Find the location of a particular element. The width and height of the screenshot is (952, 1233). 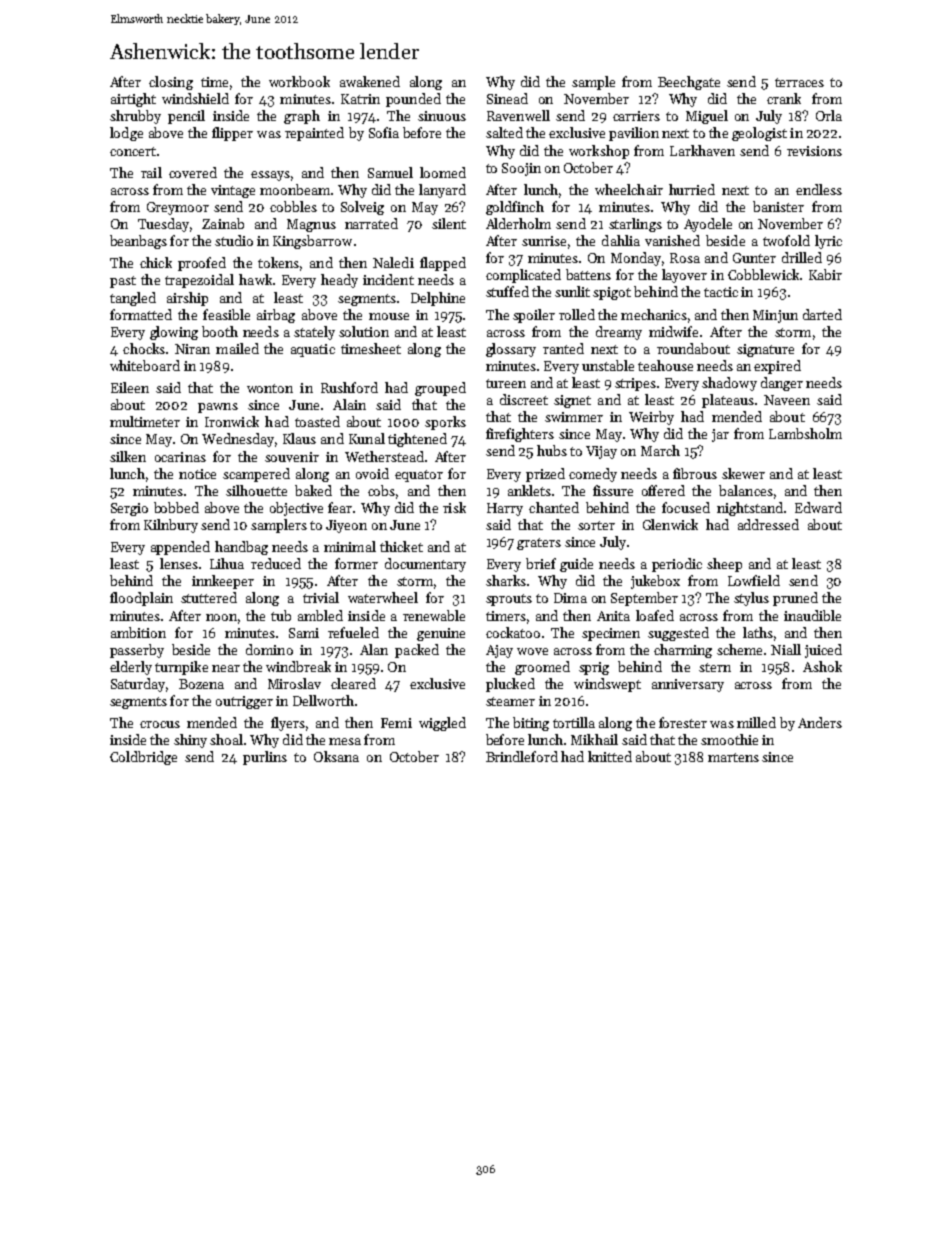

closing is located at coordinates (171, 83).
